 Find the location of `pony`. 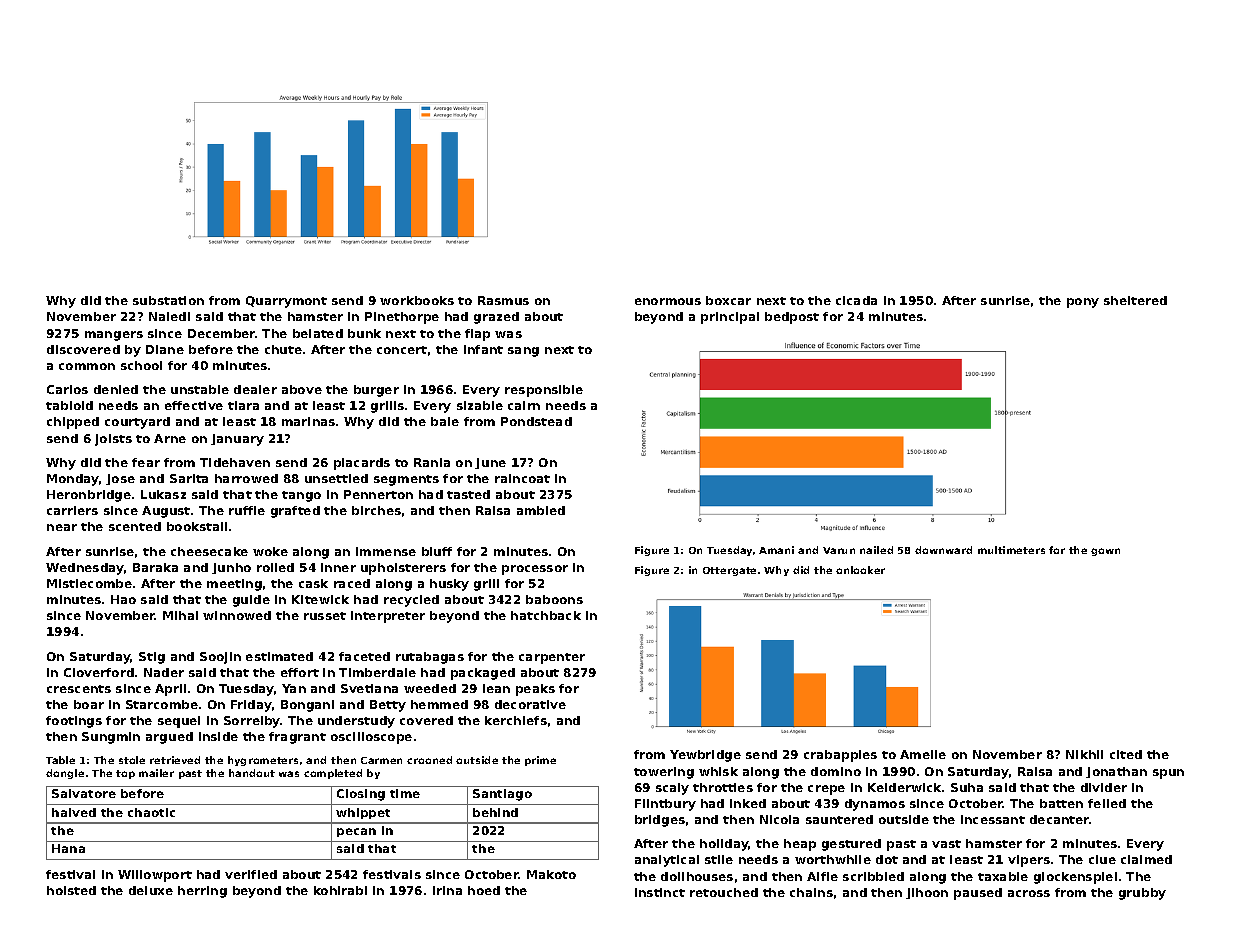

pony is located at coordinates (1083, 303).
